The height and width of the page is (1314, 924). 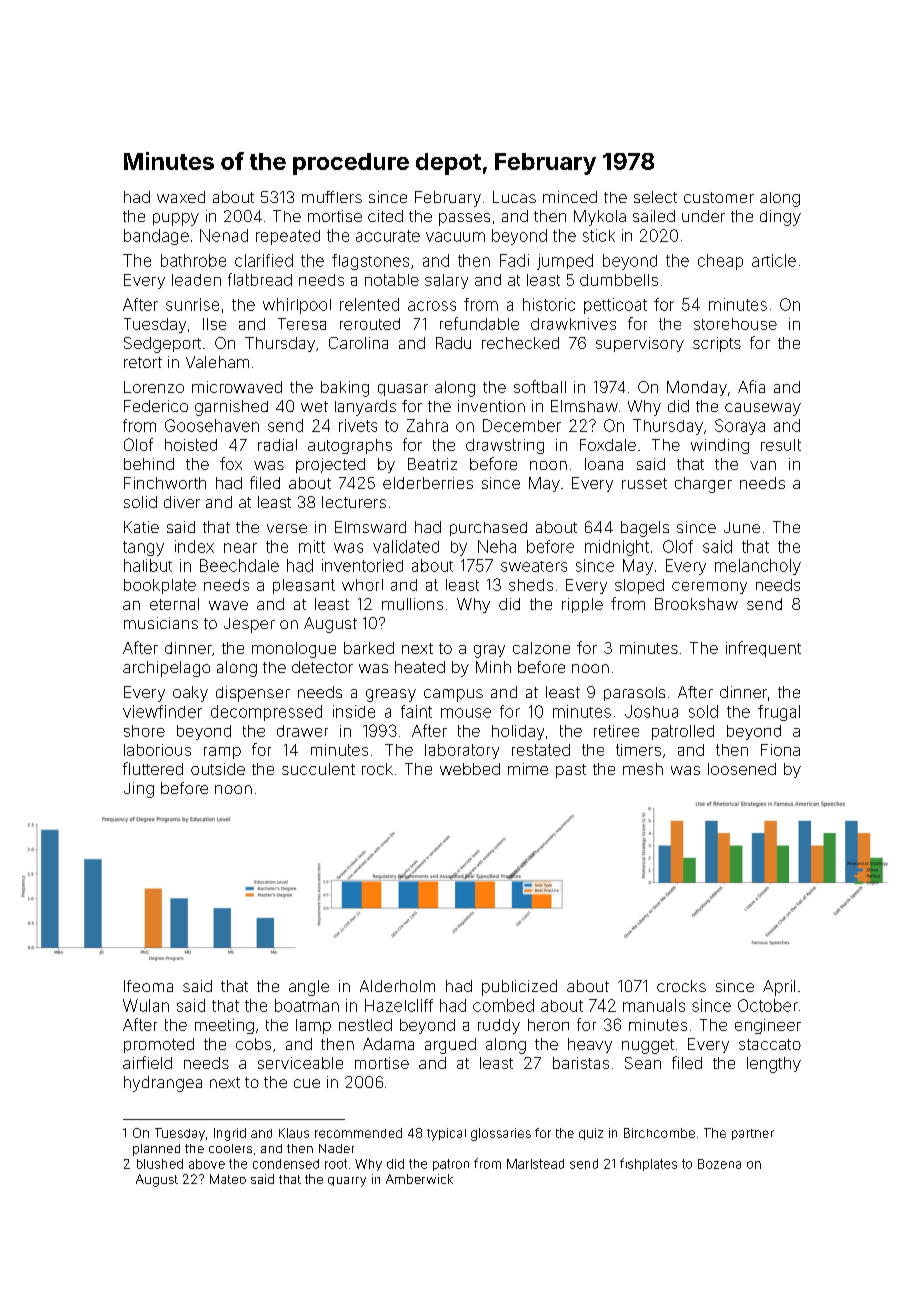 What do you see at coordinates (160, 1164) in the page?
I see `blushed` at bounding box center [160, 1164].
